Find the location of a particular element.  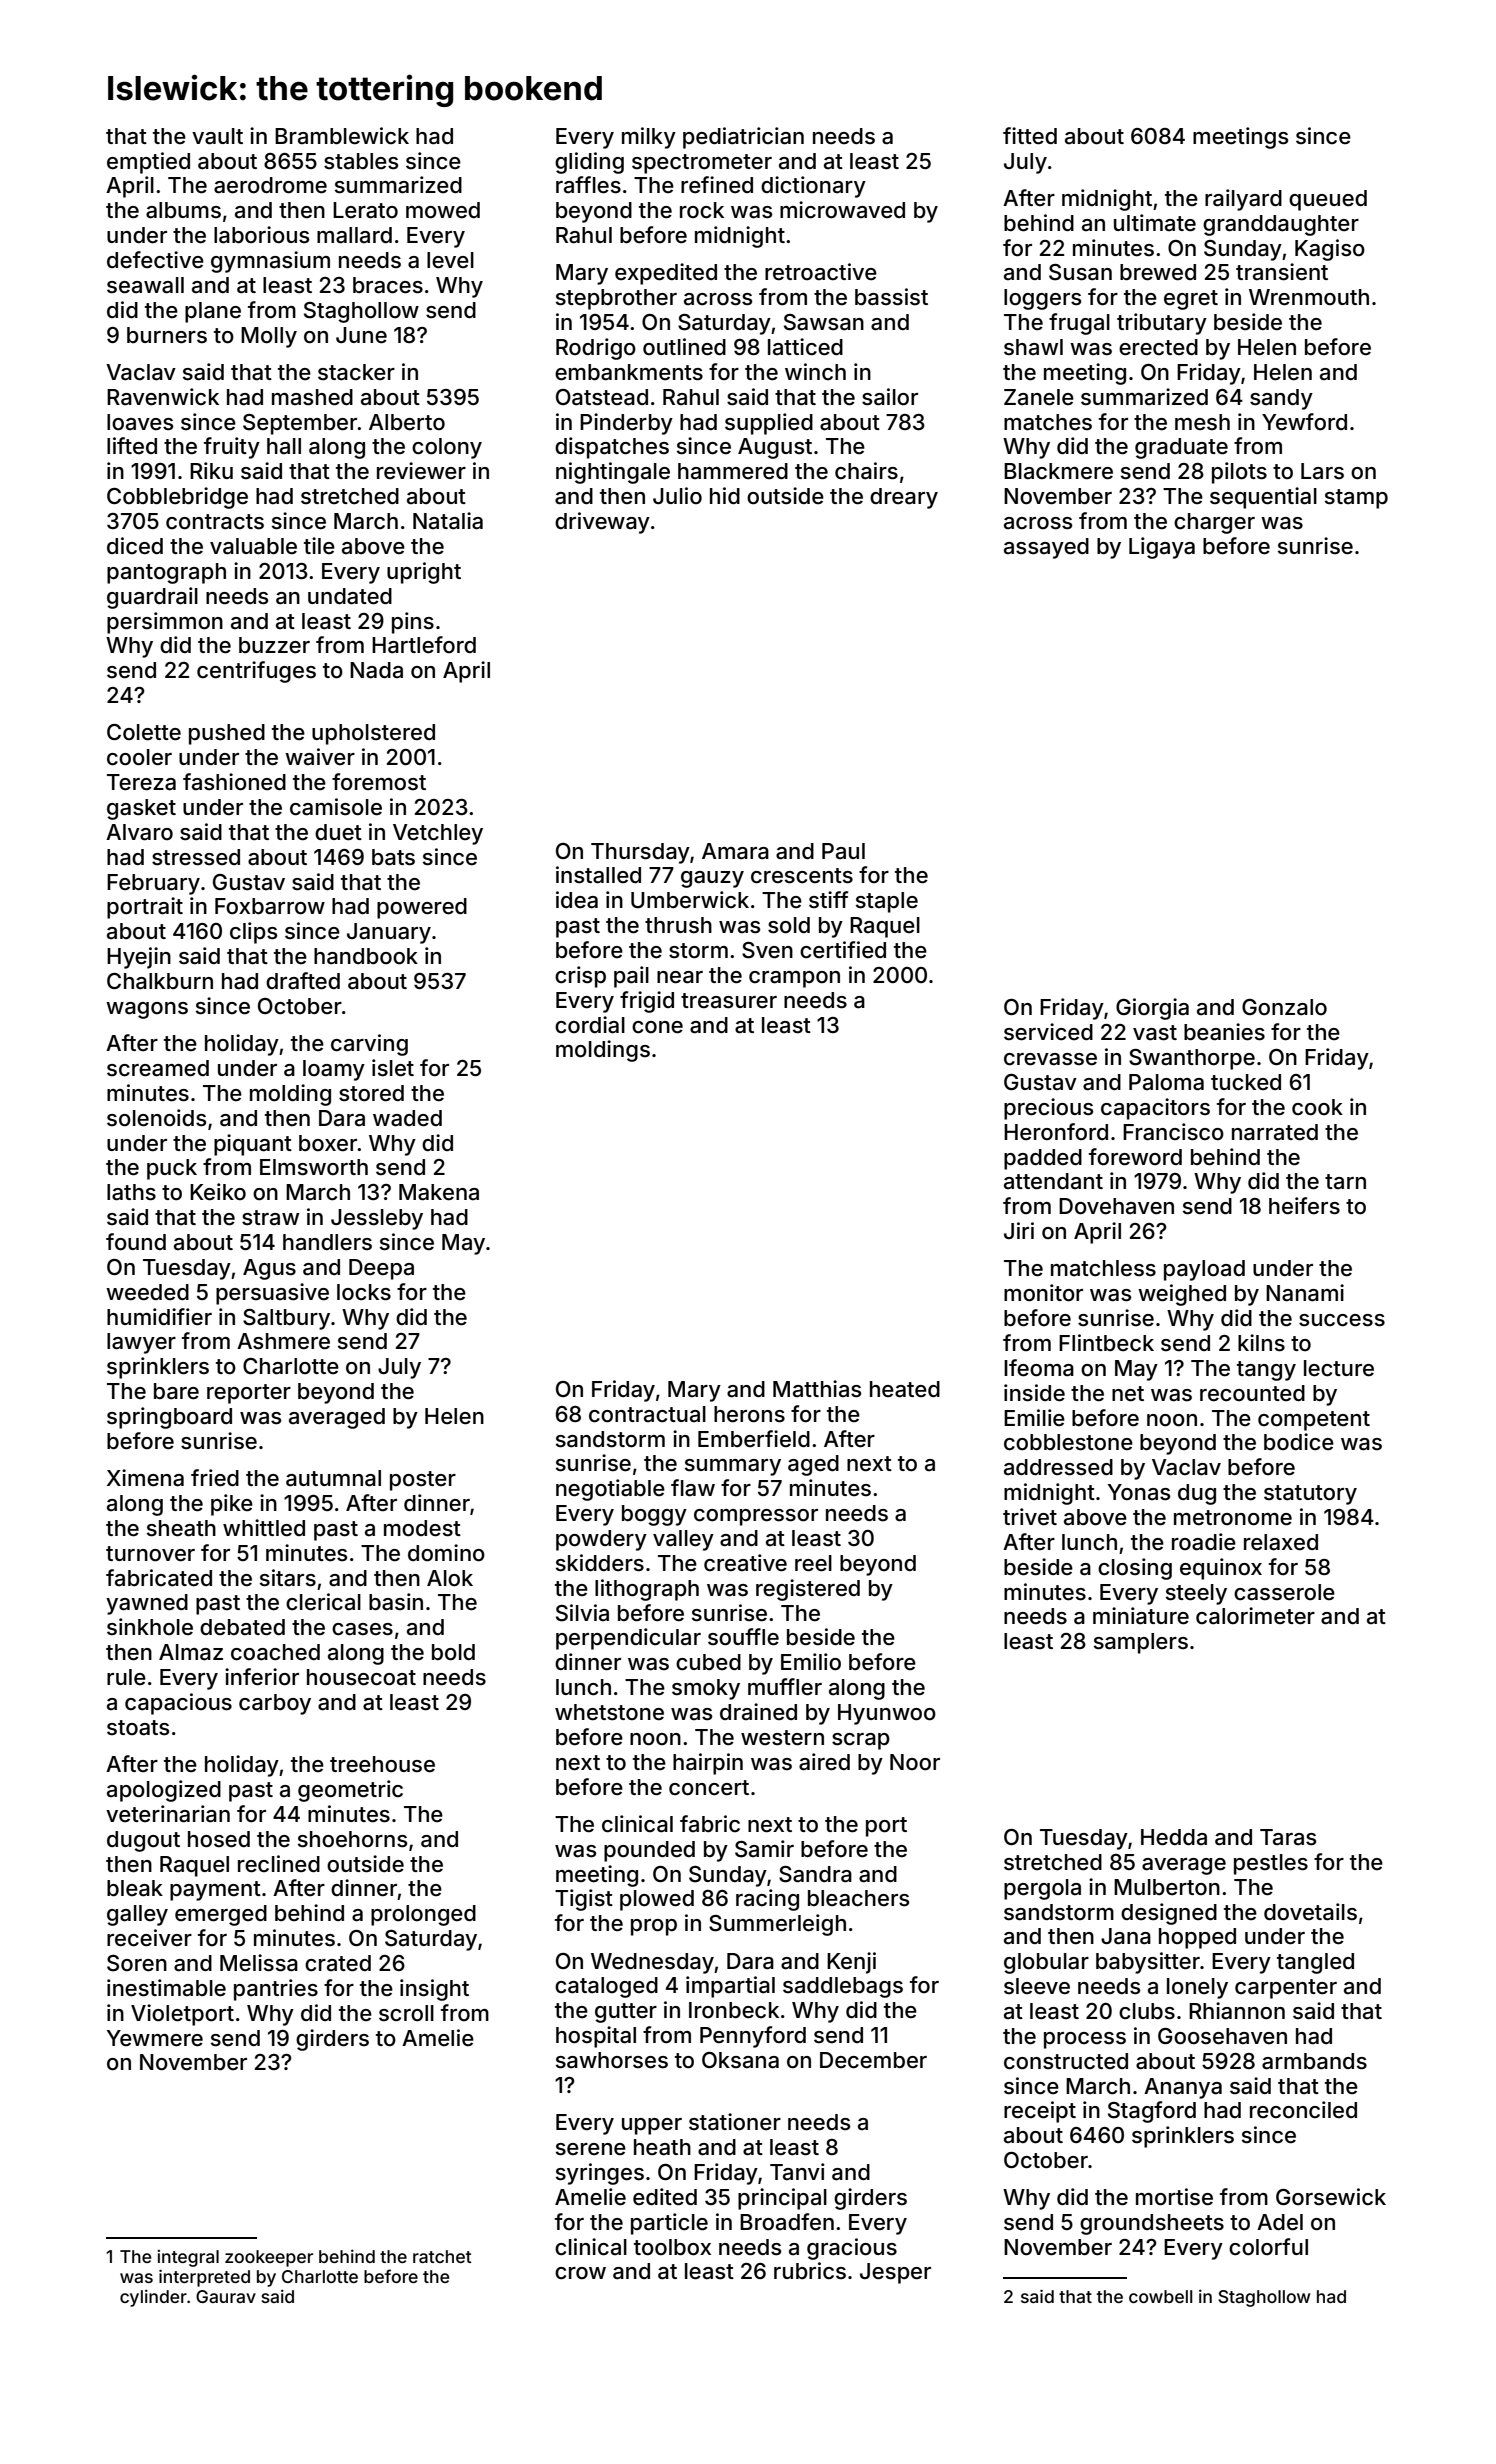

supplied is located at coordinates (769, 424).
